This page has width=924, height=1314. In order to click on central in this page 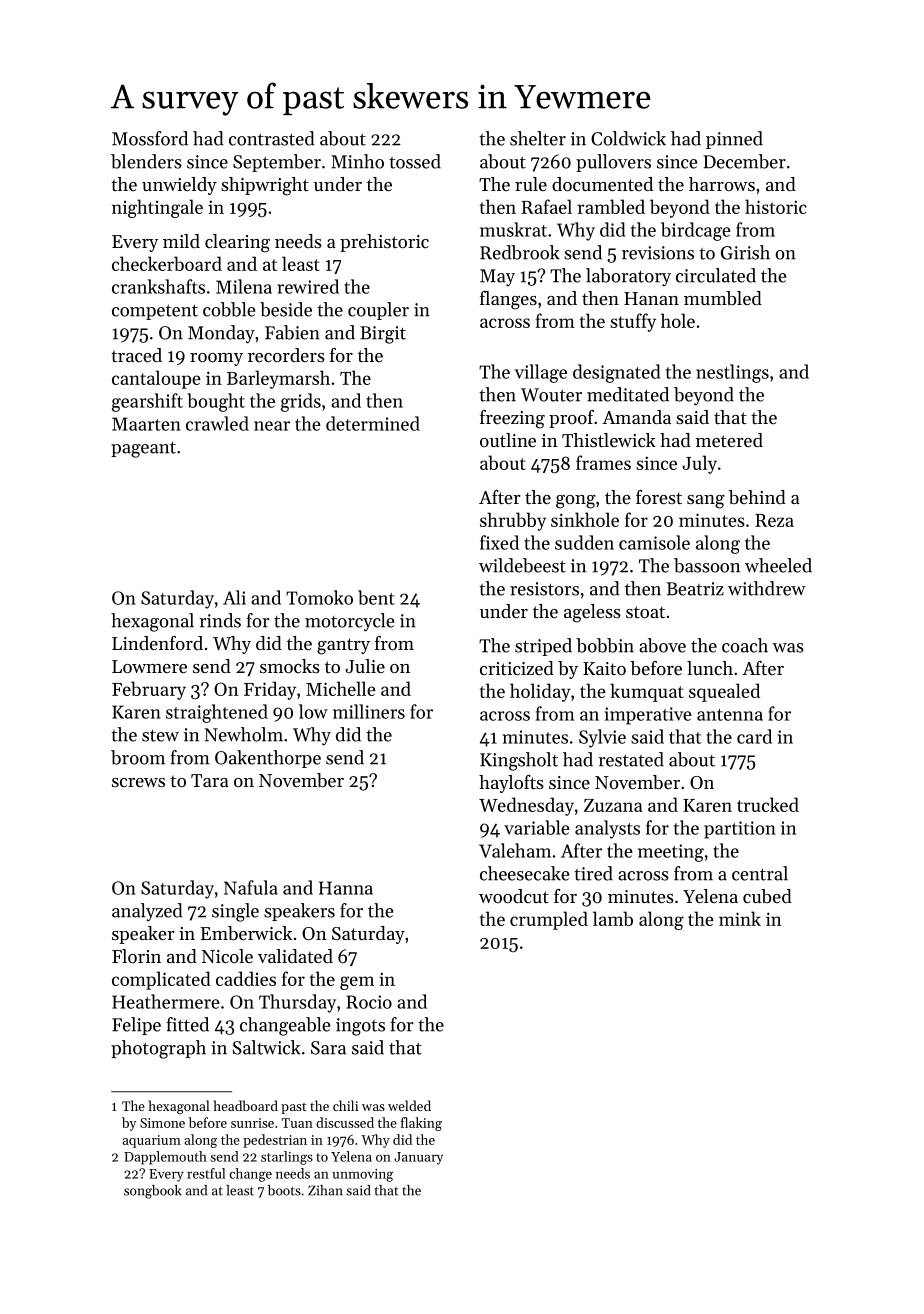, I will do `click(760, 873)`.
